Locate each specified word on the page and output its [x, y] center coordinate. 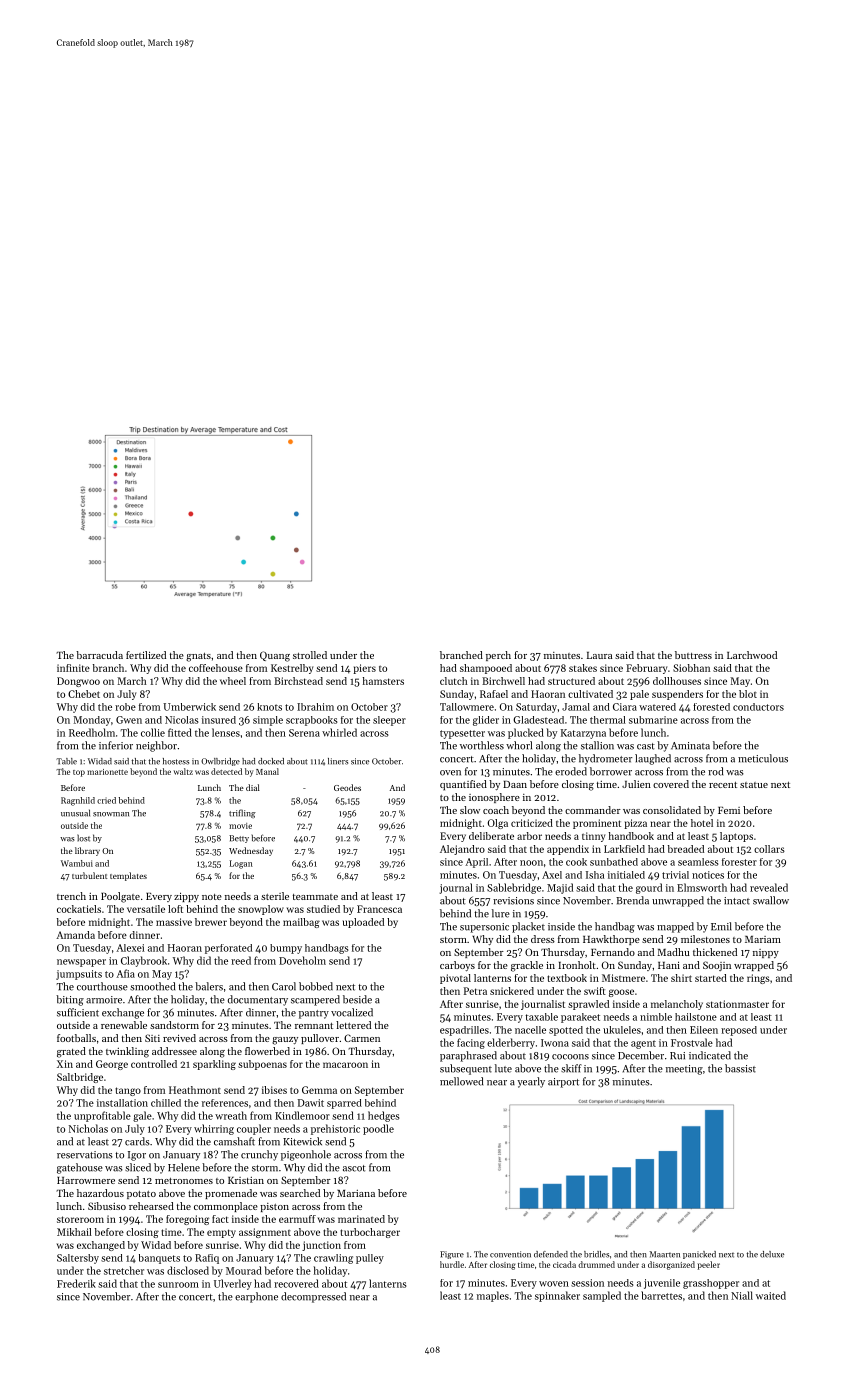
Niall [742, 1295]
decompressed [313, 1297]
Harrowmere [86, 1180]
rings [758, 979]
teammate [315, 897]
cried [106, 800]
